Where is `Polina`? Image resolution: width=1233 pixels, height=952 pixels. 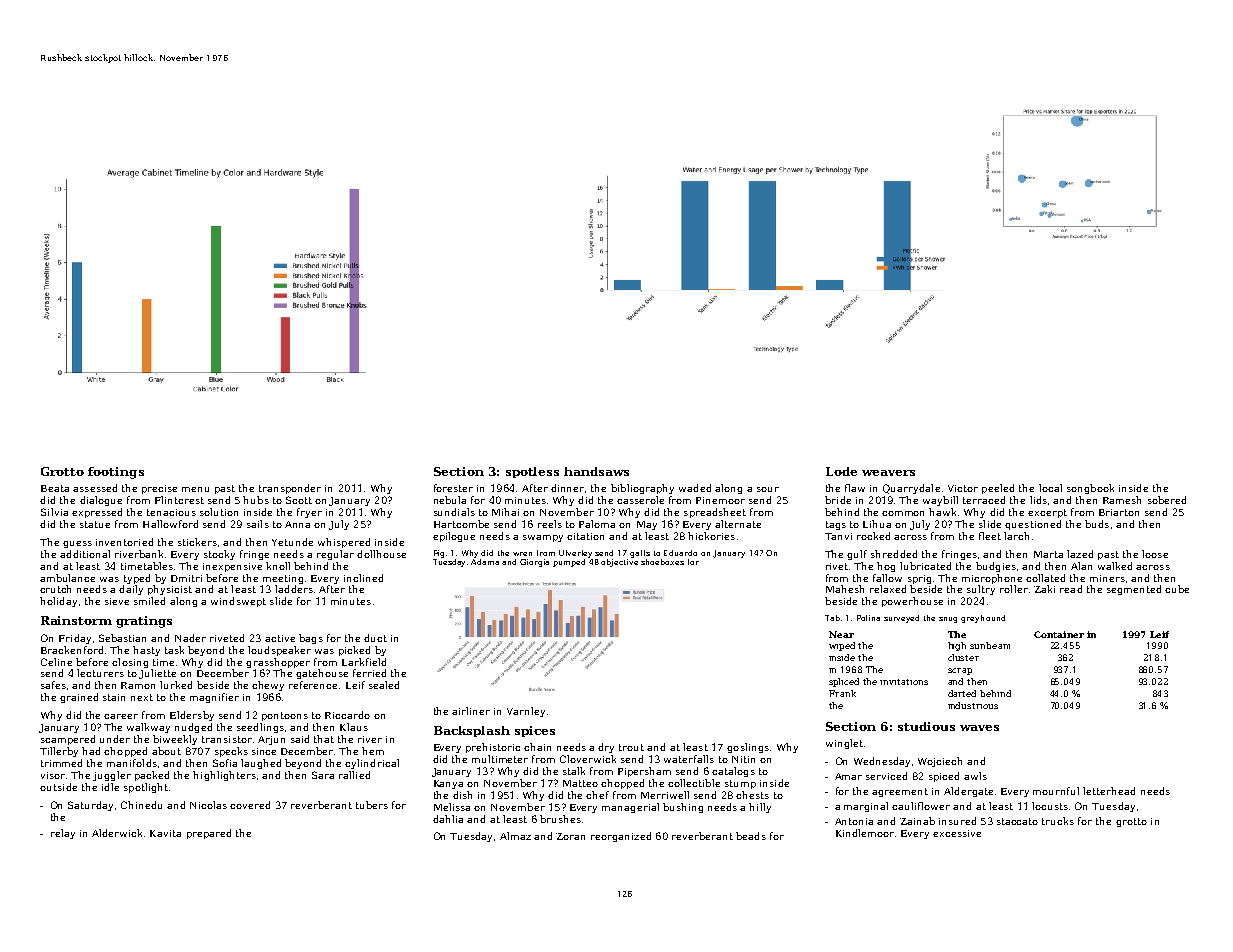 Polina is located at coordinates (868, 618).
